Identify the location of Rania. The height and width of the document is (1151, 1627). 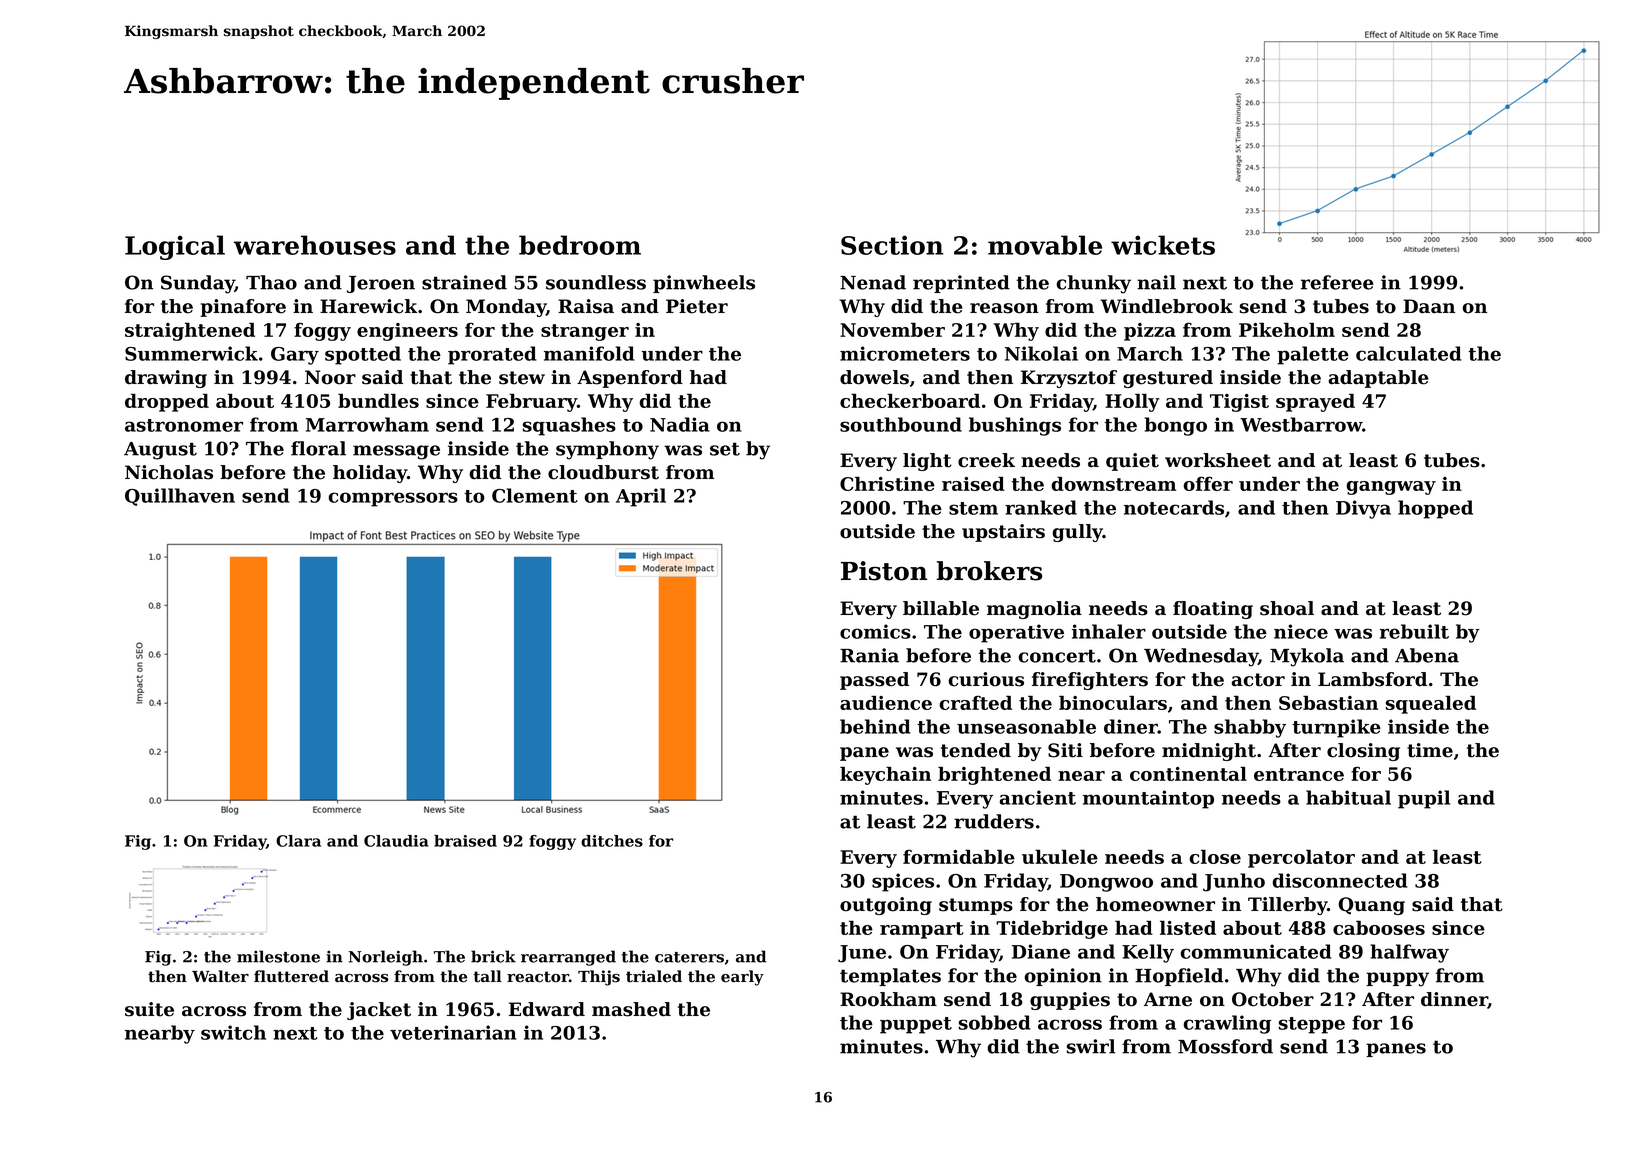
(869, 655).
